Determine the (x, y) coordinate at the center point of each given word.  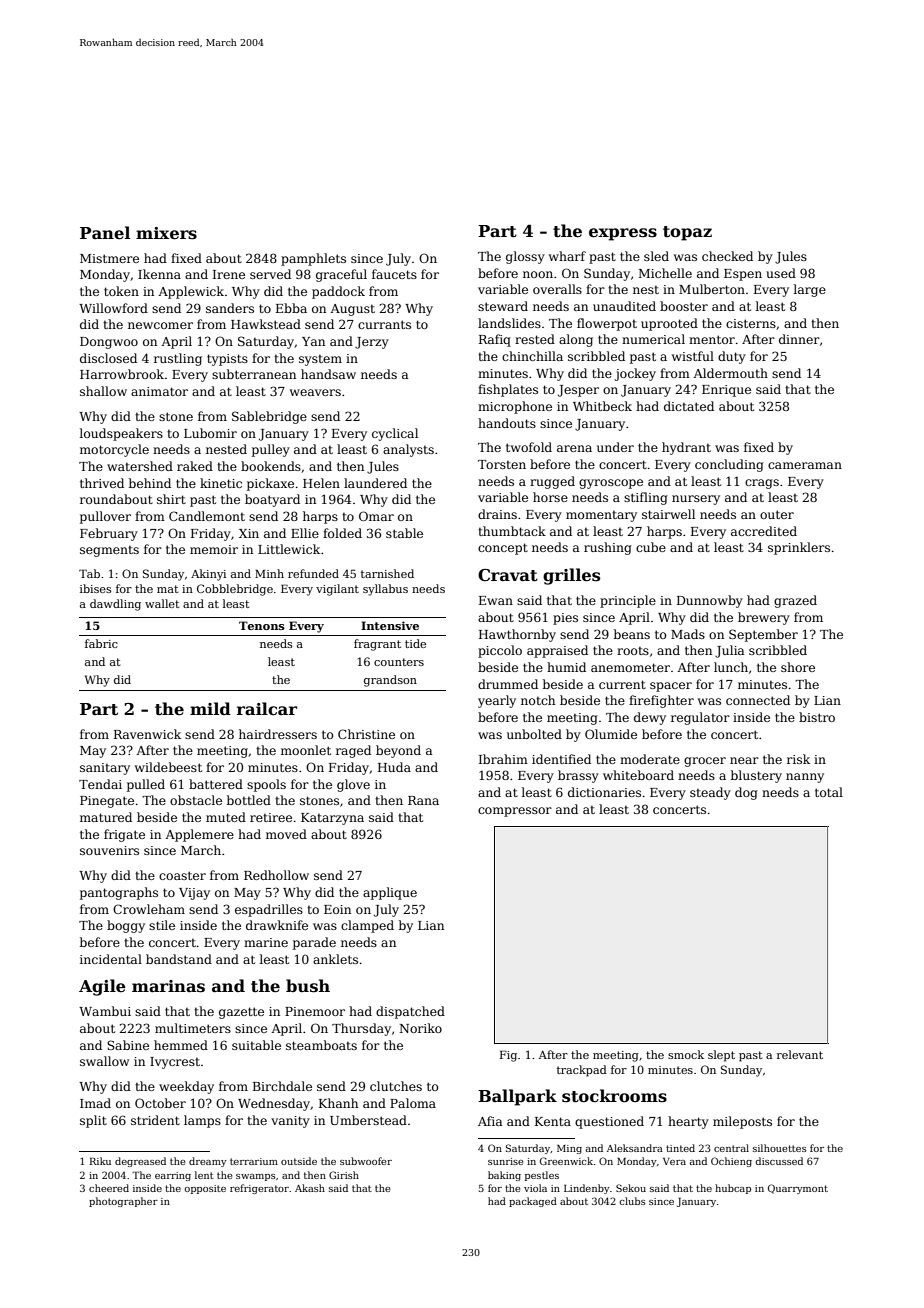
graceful (341, 275)
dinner (799, 339)
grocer (705, 762)
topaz (687, 233)
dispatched (410, 1012)
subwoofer (366, 1161)
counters (399, 662)
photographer (123, 1202)
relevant (800, 1054)
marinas (168, 986)
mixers (166, 233)
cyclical (395, 434)
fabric (101, 643)
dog (746, 793)
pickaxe (270, 484)
